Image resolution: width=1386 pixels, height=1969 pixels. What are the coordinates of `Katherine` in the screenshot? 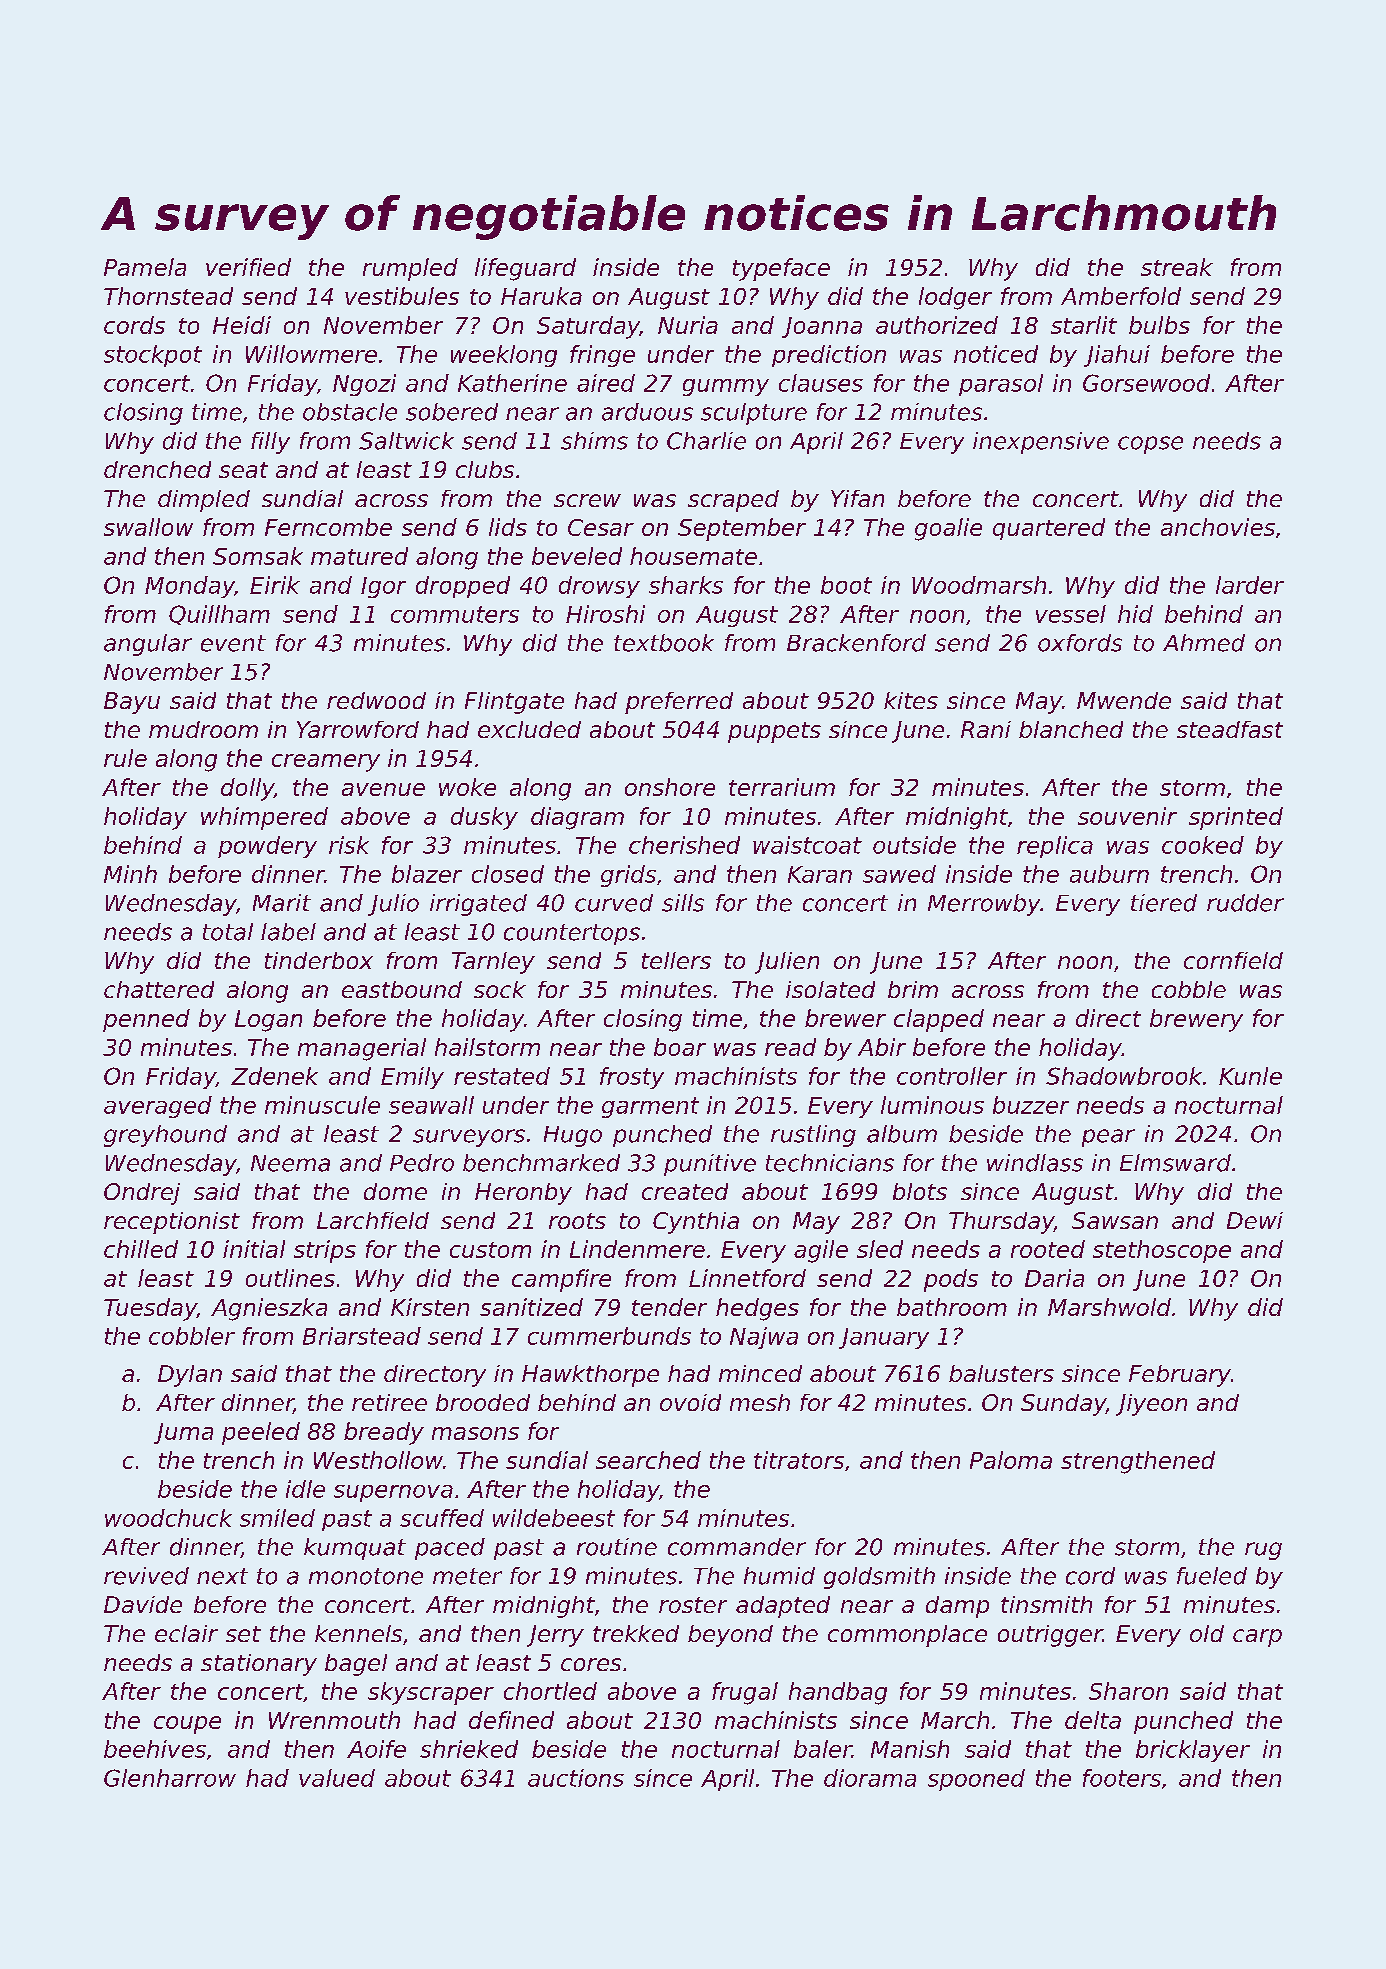 It's located at (512, 383).
